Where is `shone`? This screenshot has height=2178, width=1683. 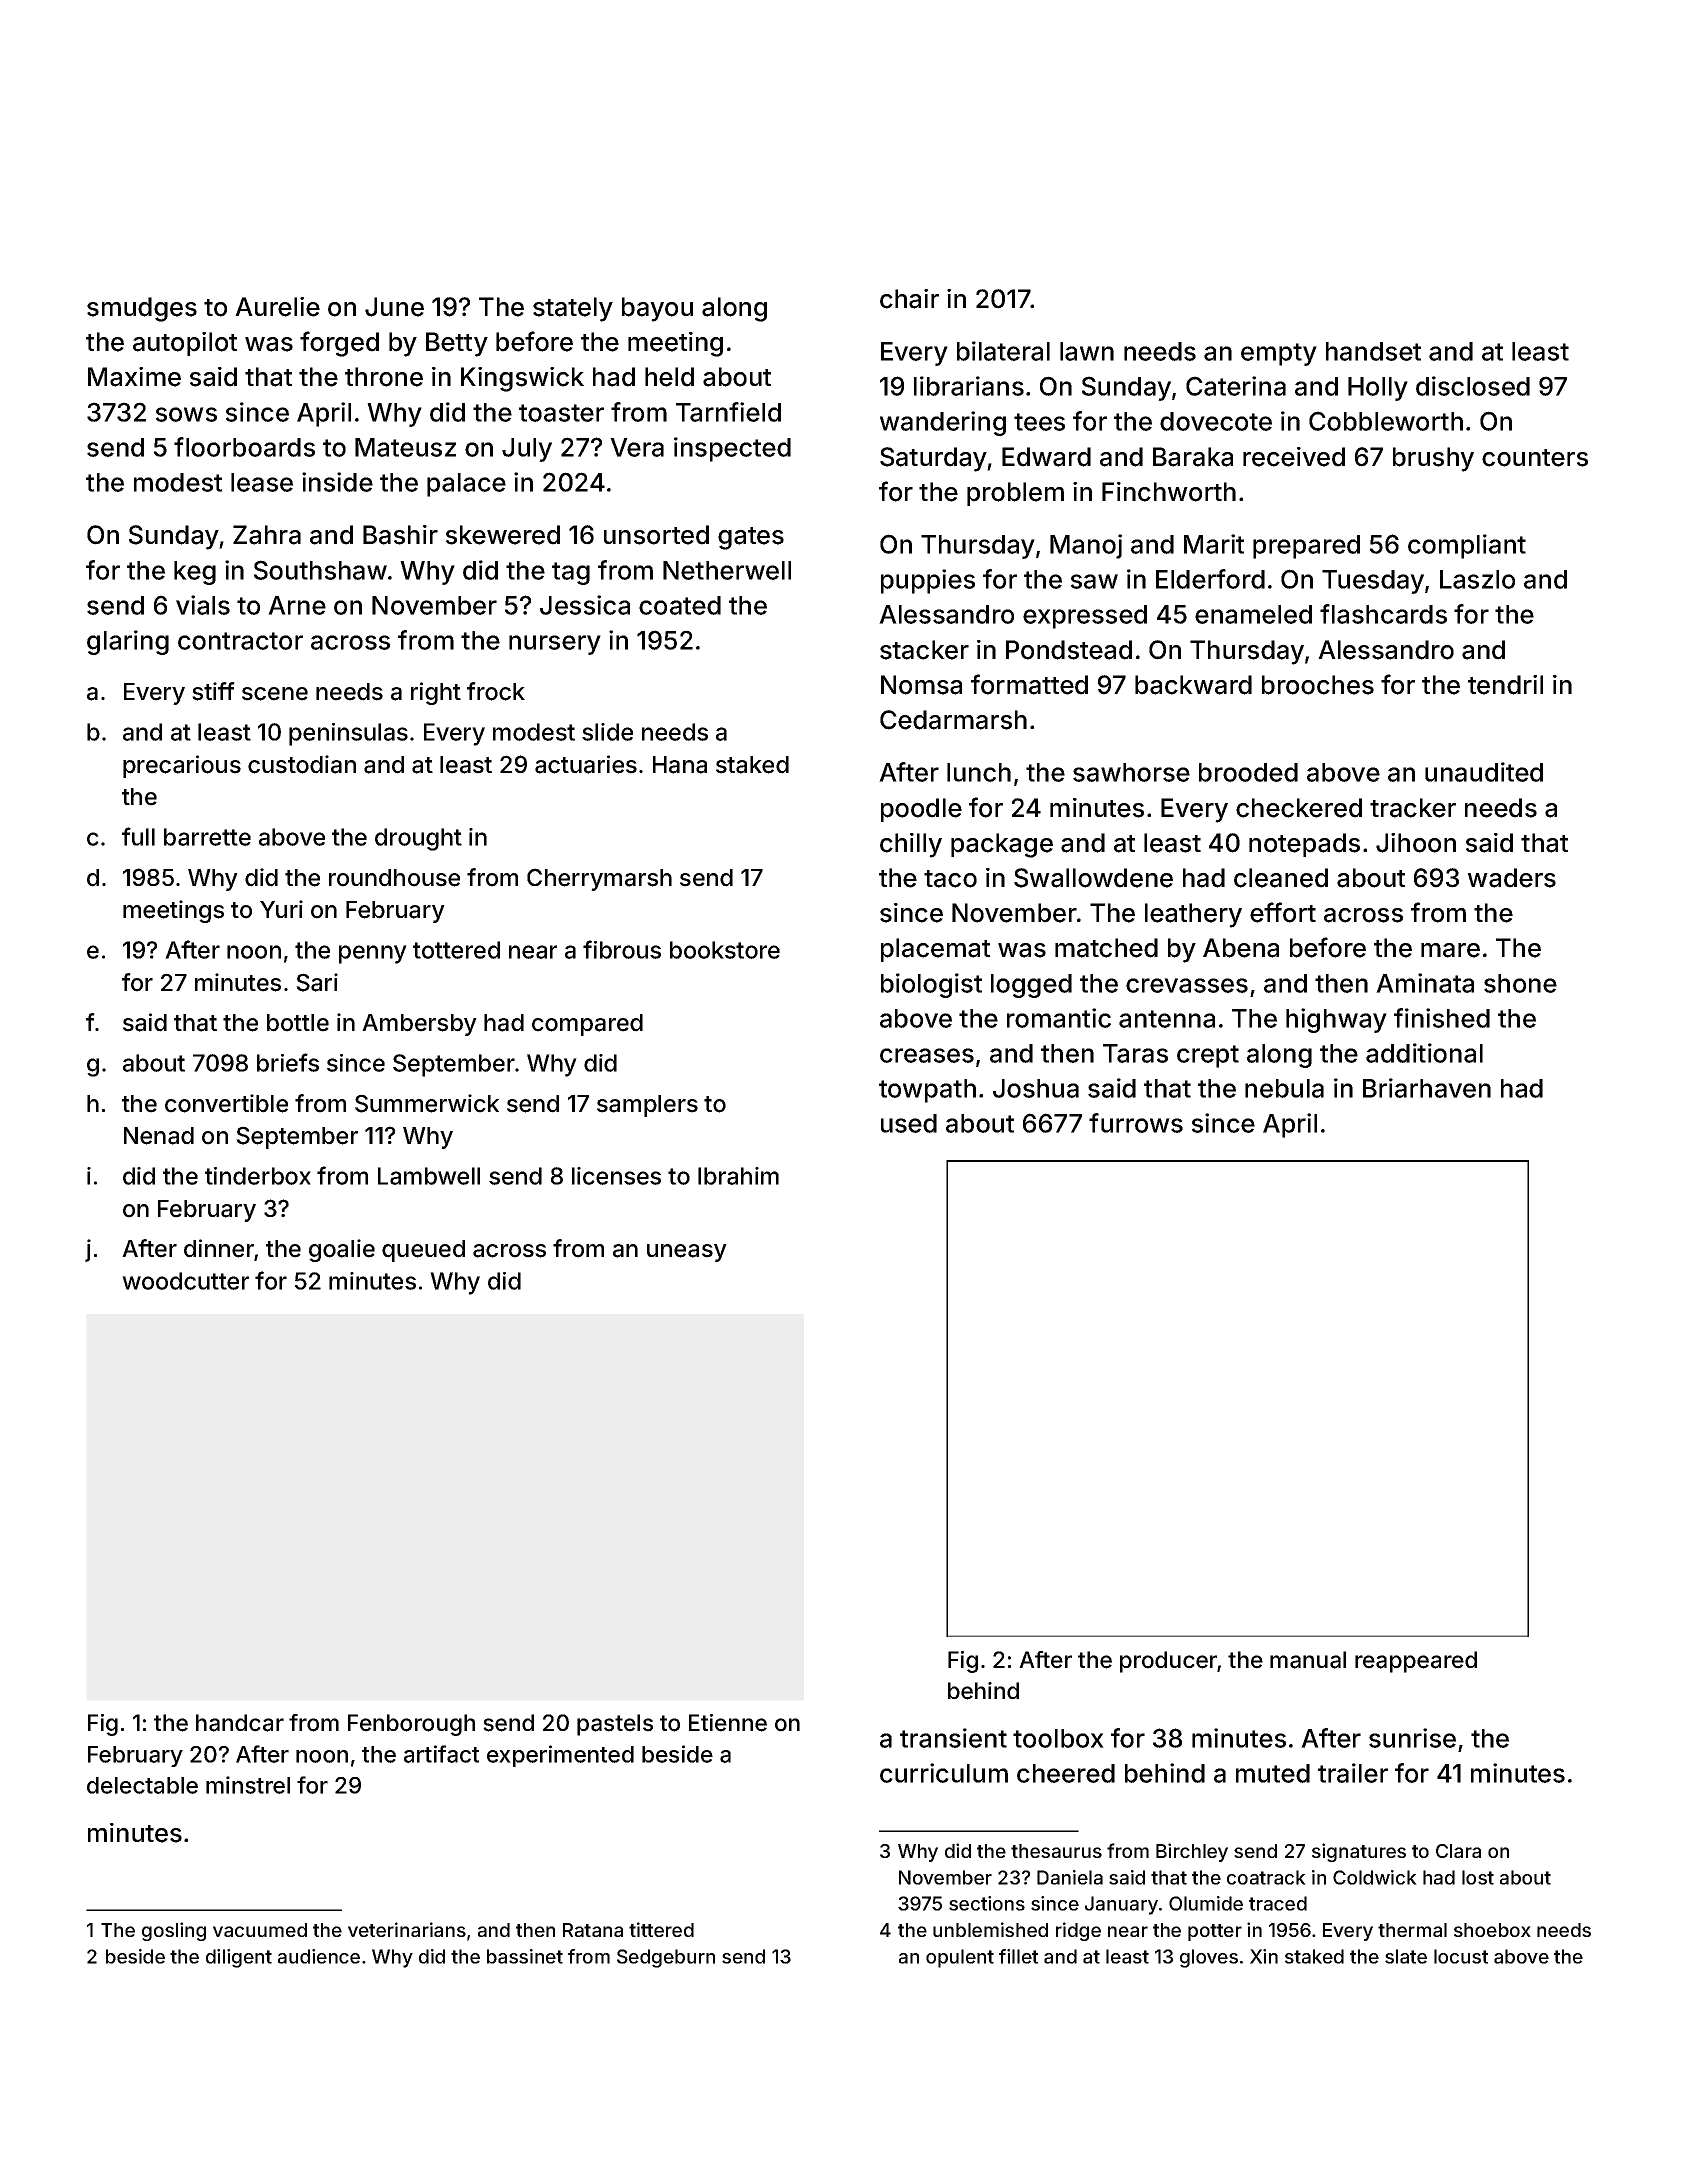 shone is located at coordinates (1520, 983).
